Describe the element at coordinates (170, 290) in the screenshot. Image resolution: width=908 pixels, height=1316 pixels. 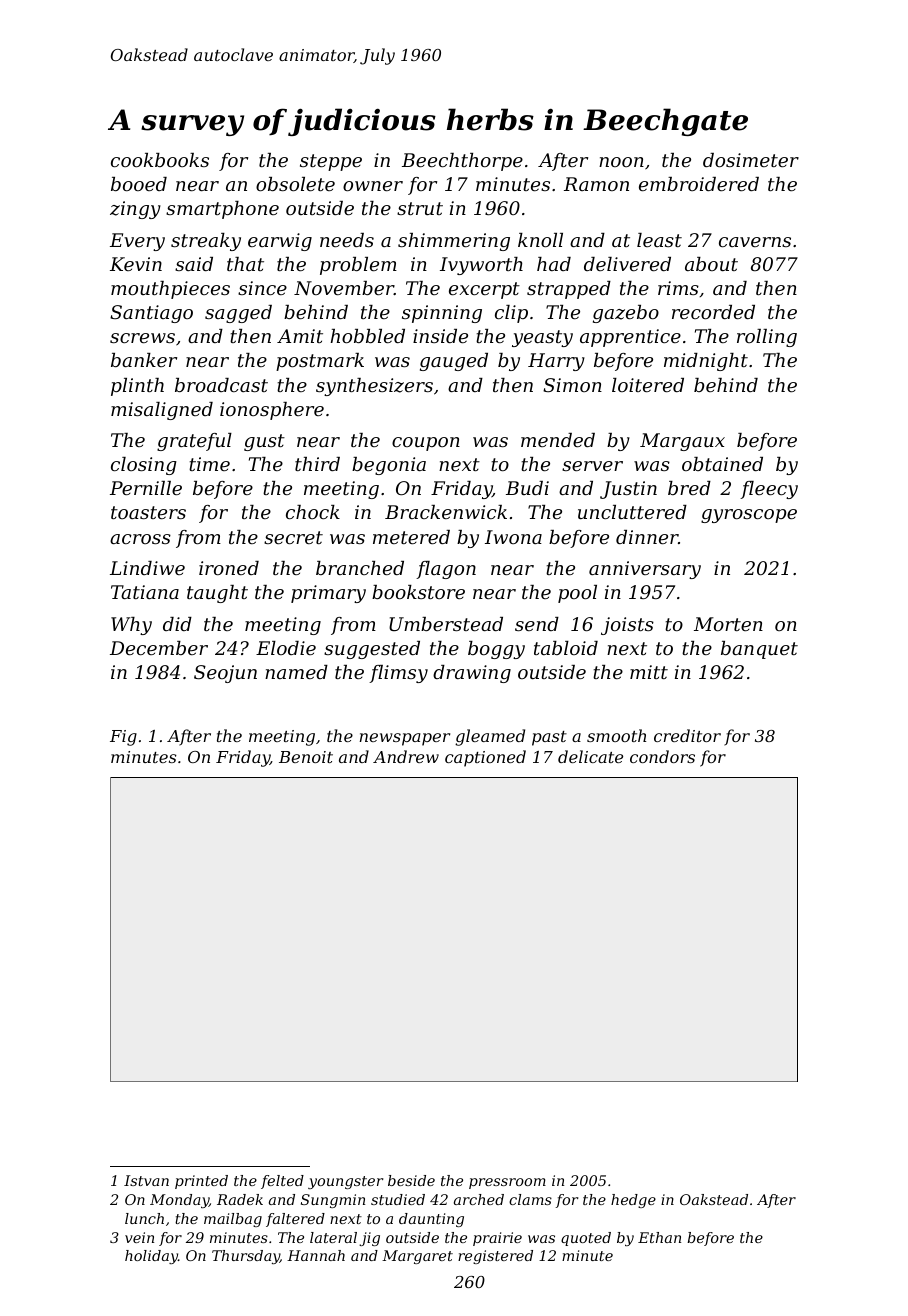
I see `mouthpieces` at that location.
